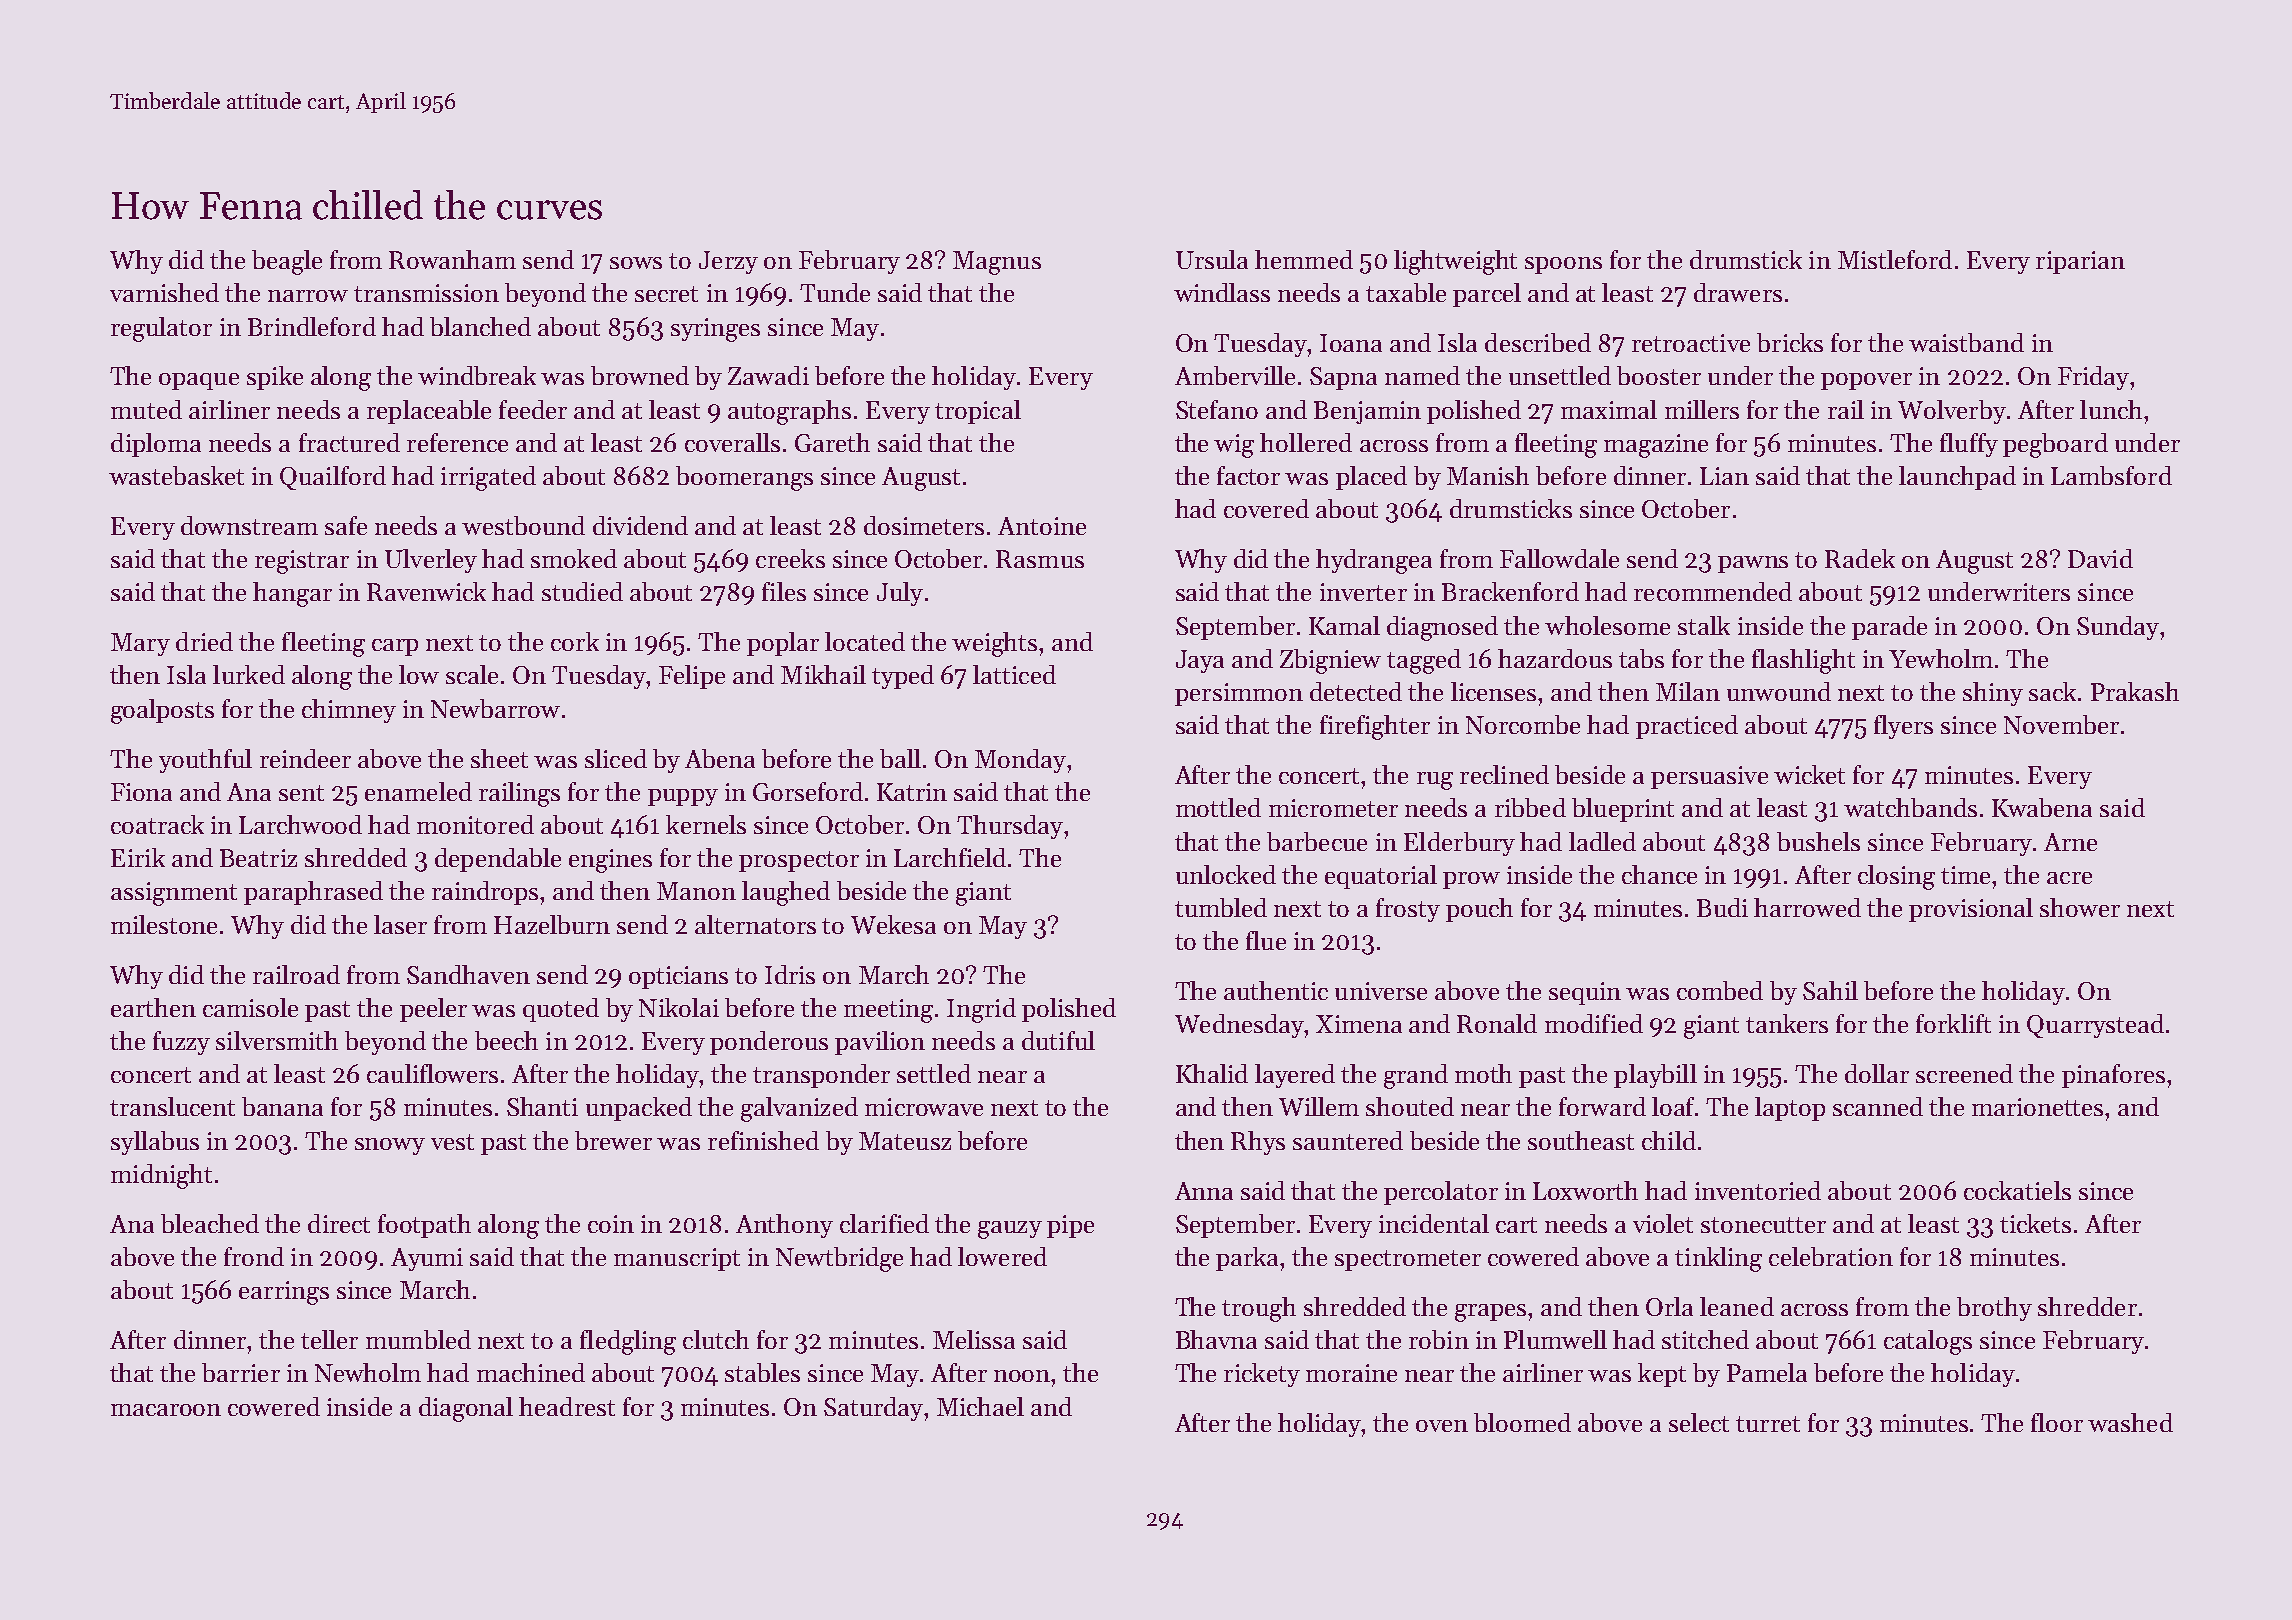 The image size is (2292, 1620). What do you see at coordinates (452, 259) in the screenshot?
I see `Rowanham` at bounding box center [452, 259].
